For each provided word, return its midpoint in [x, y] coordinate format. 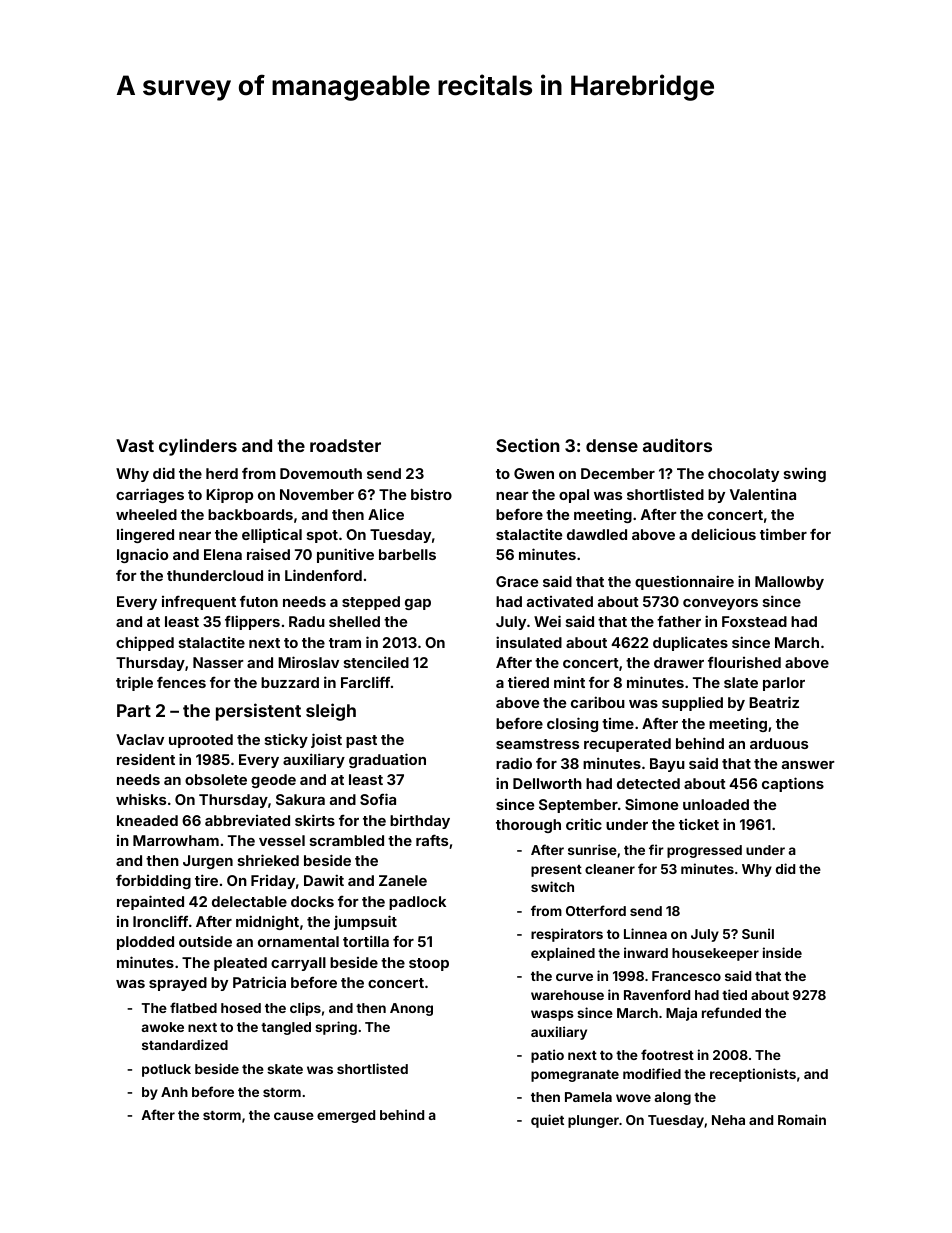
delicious [723, 534]
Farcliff [365, 682]
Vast [135, 445]
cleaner [610, 869]
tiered [528, 682]
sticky [286, 740]
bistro [431, 494]
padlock [417, 903]
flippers [252, 622]
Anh [174, 1092]
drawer [679, 662]
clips [305, 1009]
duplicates [690, 643]
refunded [731, 1012]
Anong [411, 1009]
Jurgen [208, 862]
